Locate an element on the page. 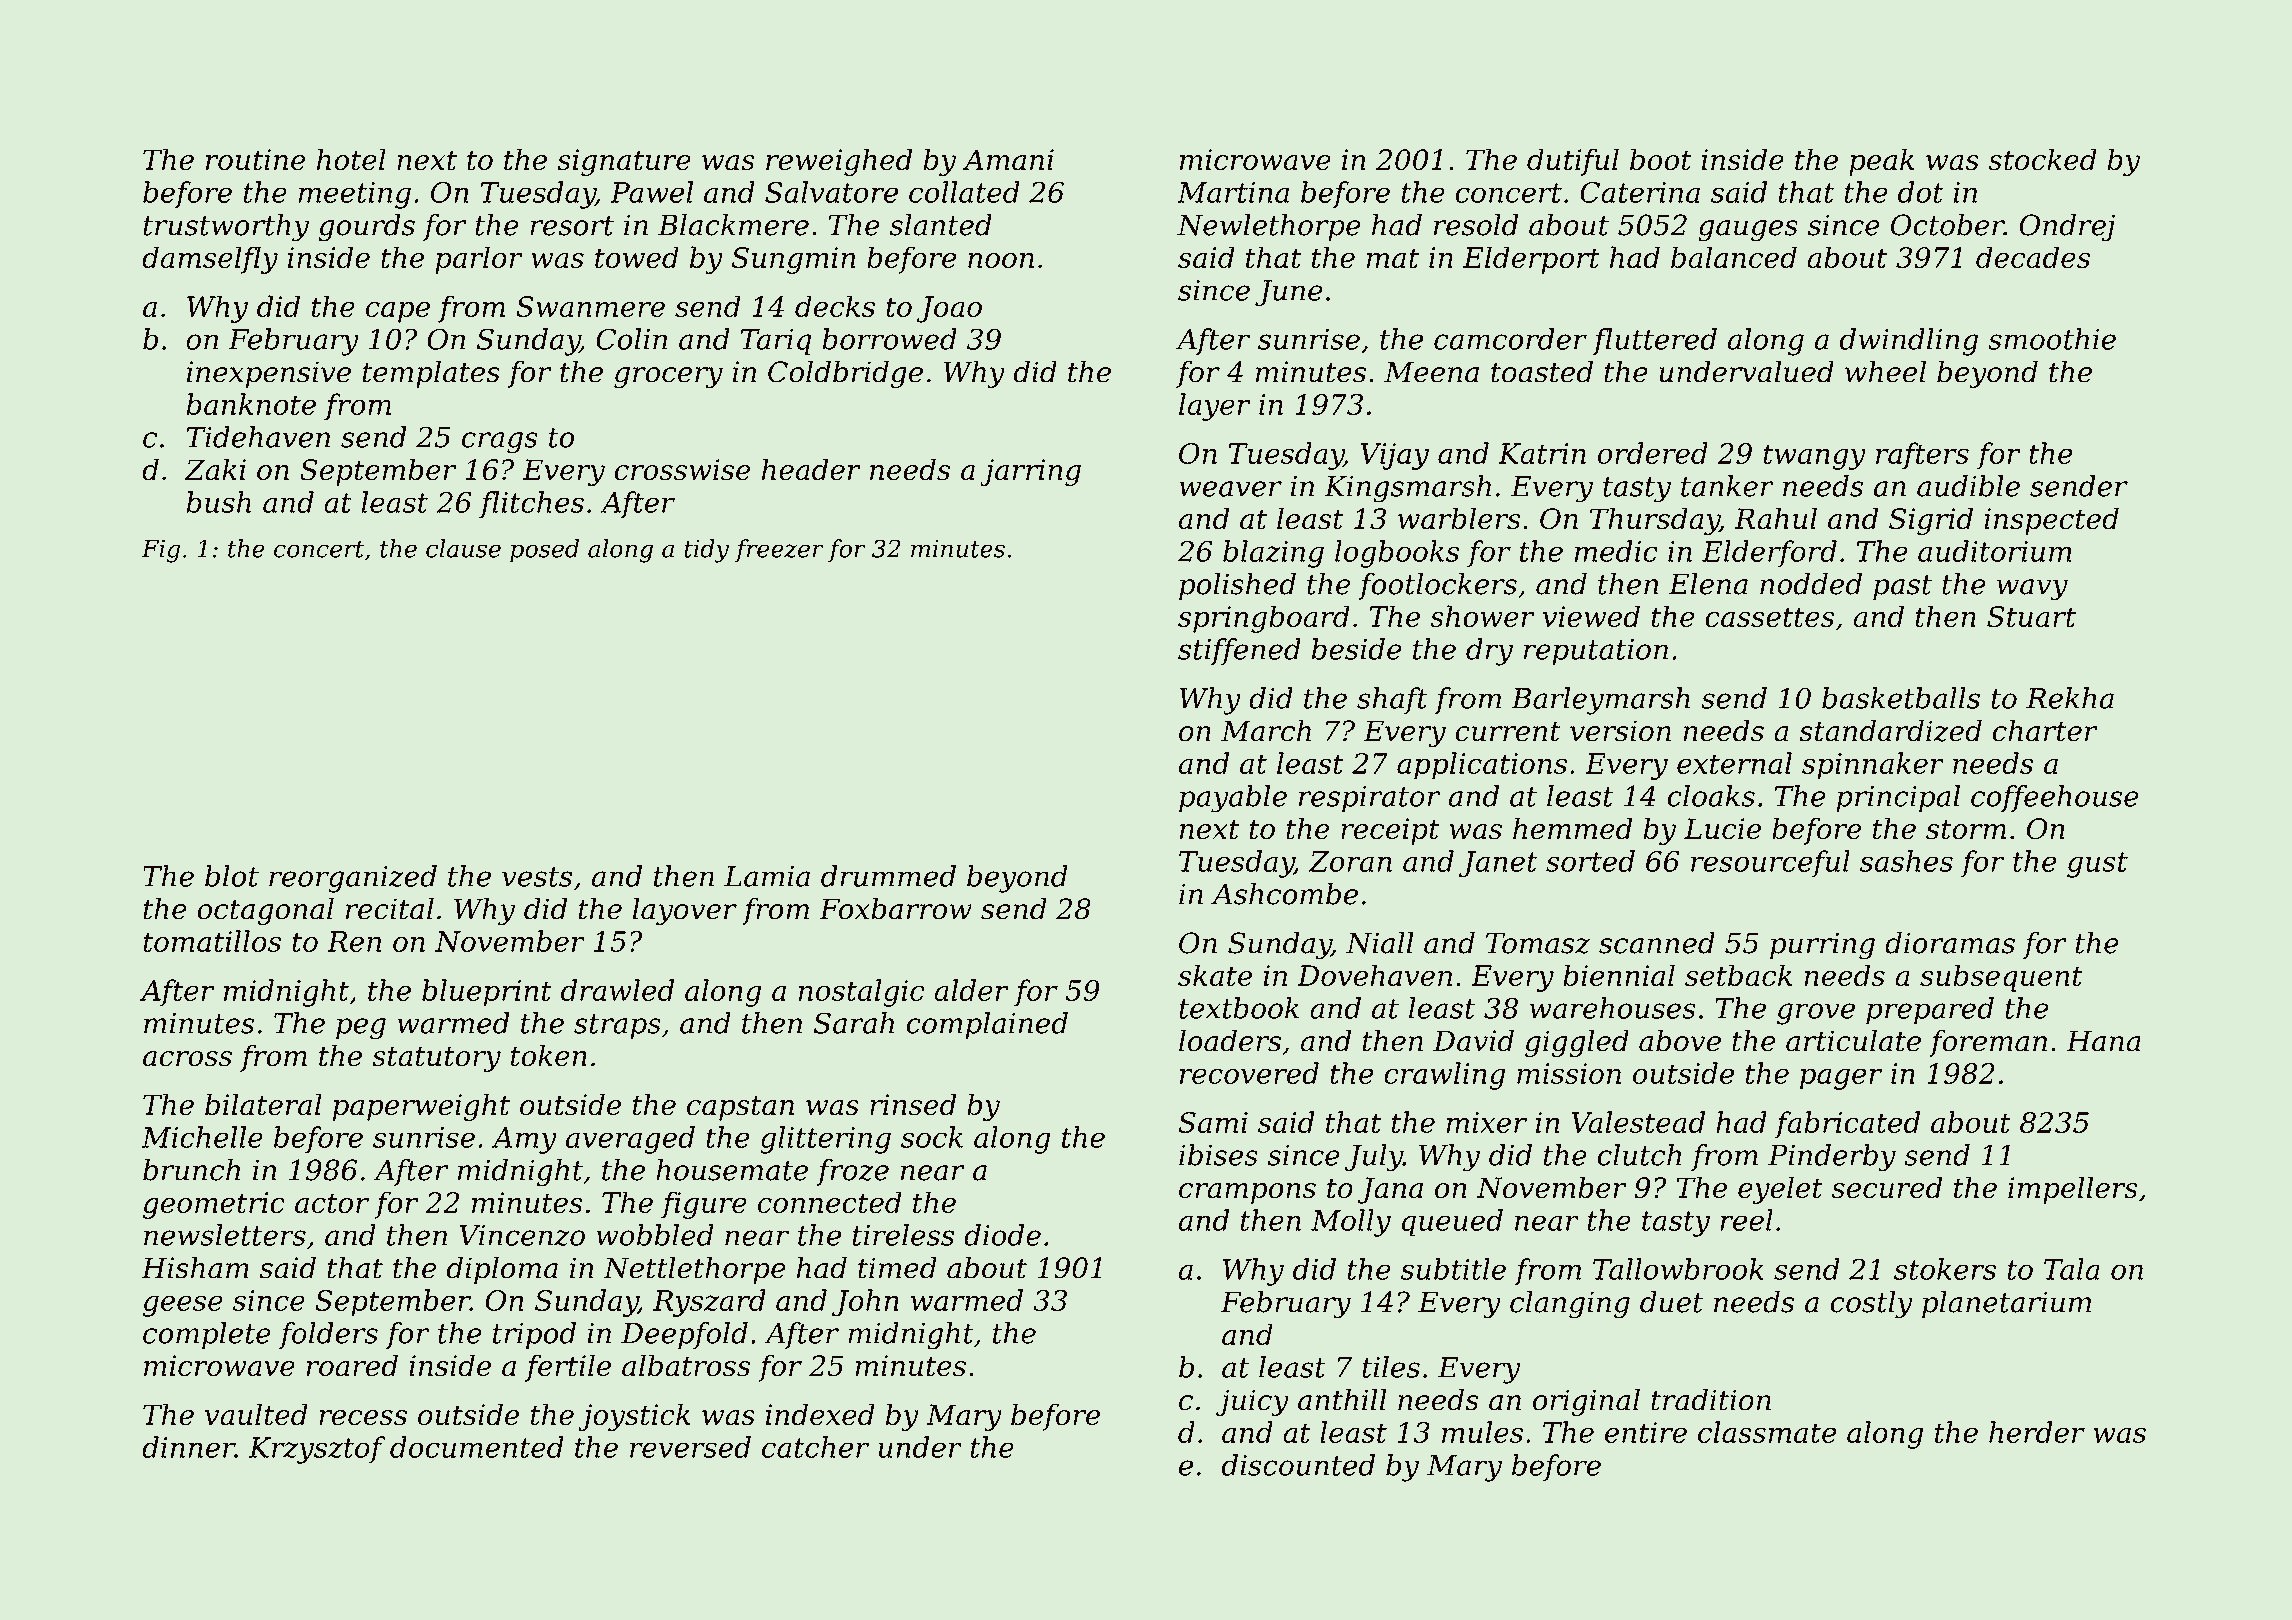  towed is located at coordinates (637, 257).
